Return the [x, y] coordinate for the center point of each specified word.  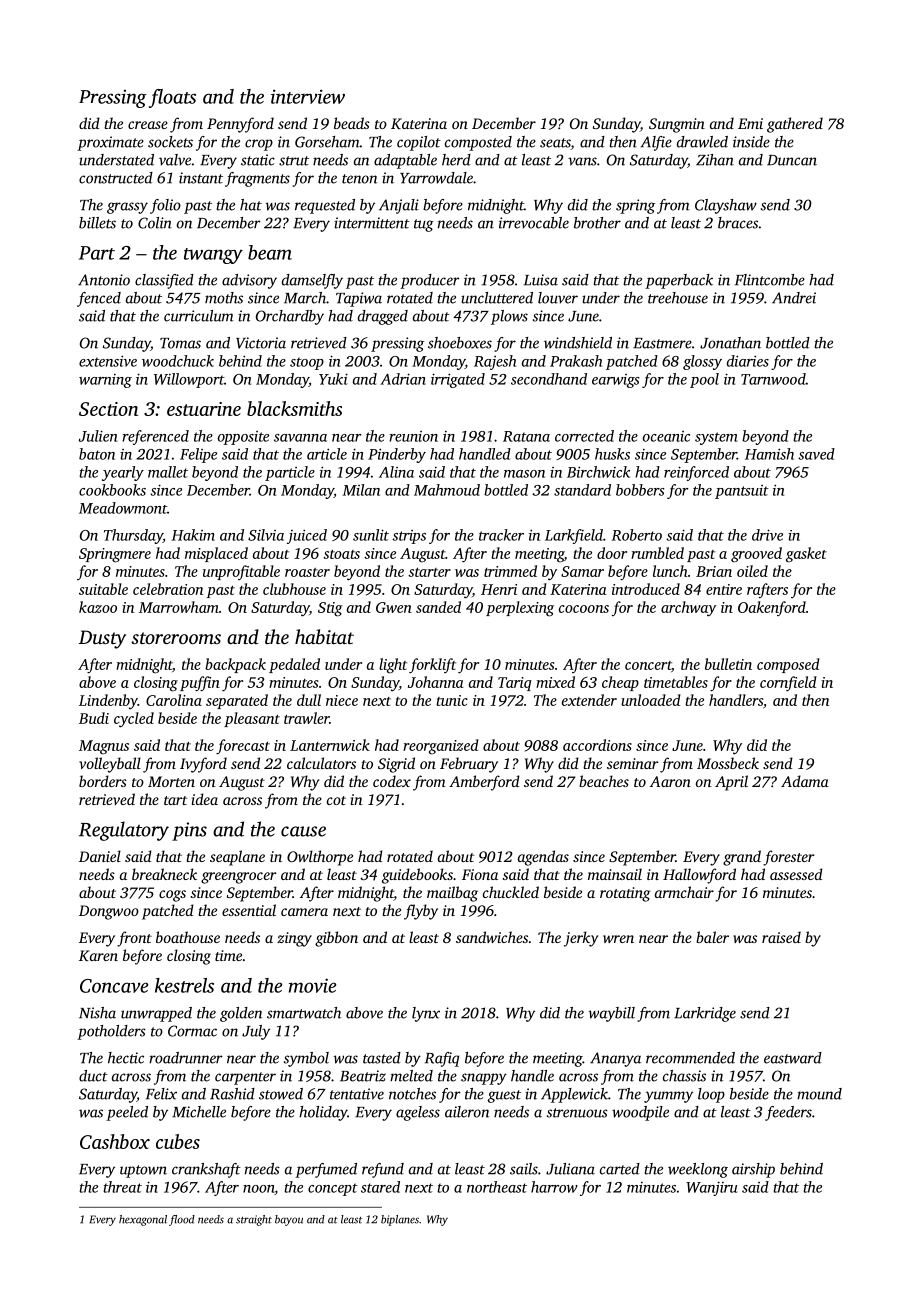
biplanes [400, 1220]
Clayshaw [726, 206]
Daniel [100, 856]
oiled [752, 571]
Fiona [480, 874]
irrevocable [534, 223]
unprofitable [241, 572]
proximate [110, 143]
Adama [805, 781]
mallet [168, 472]
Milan [361, 490]
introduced [646, 589]
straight [254, 1220]
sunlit [371, 535]
